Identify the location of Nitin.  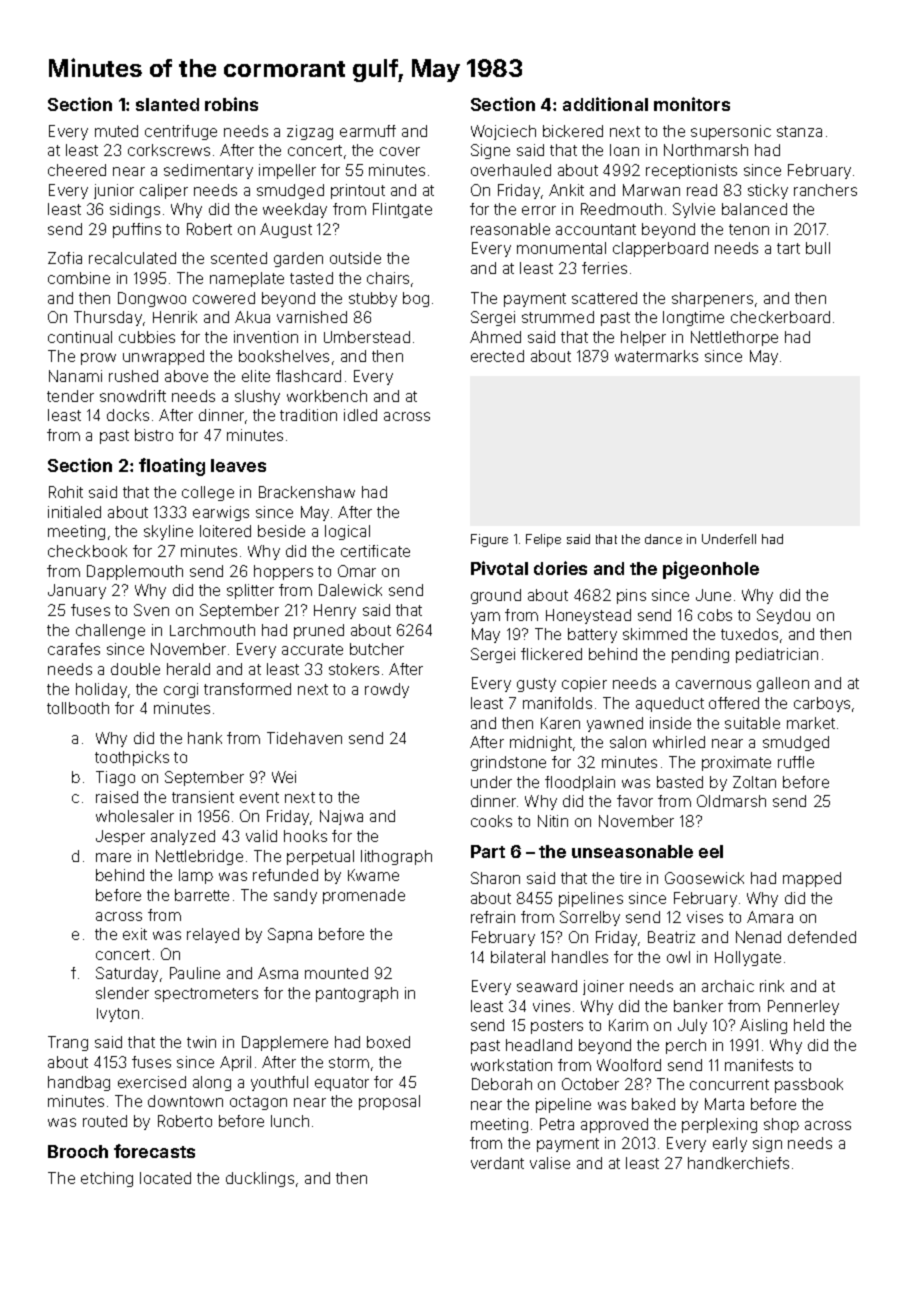
(553, 821).
